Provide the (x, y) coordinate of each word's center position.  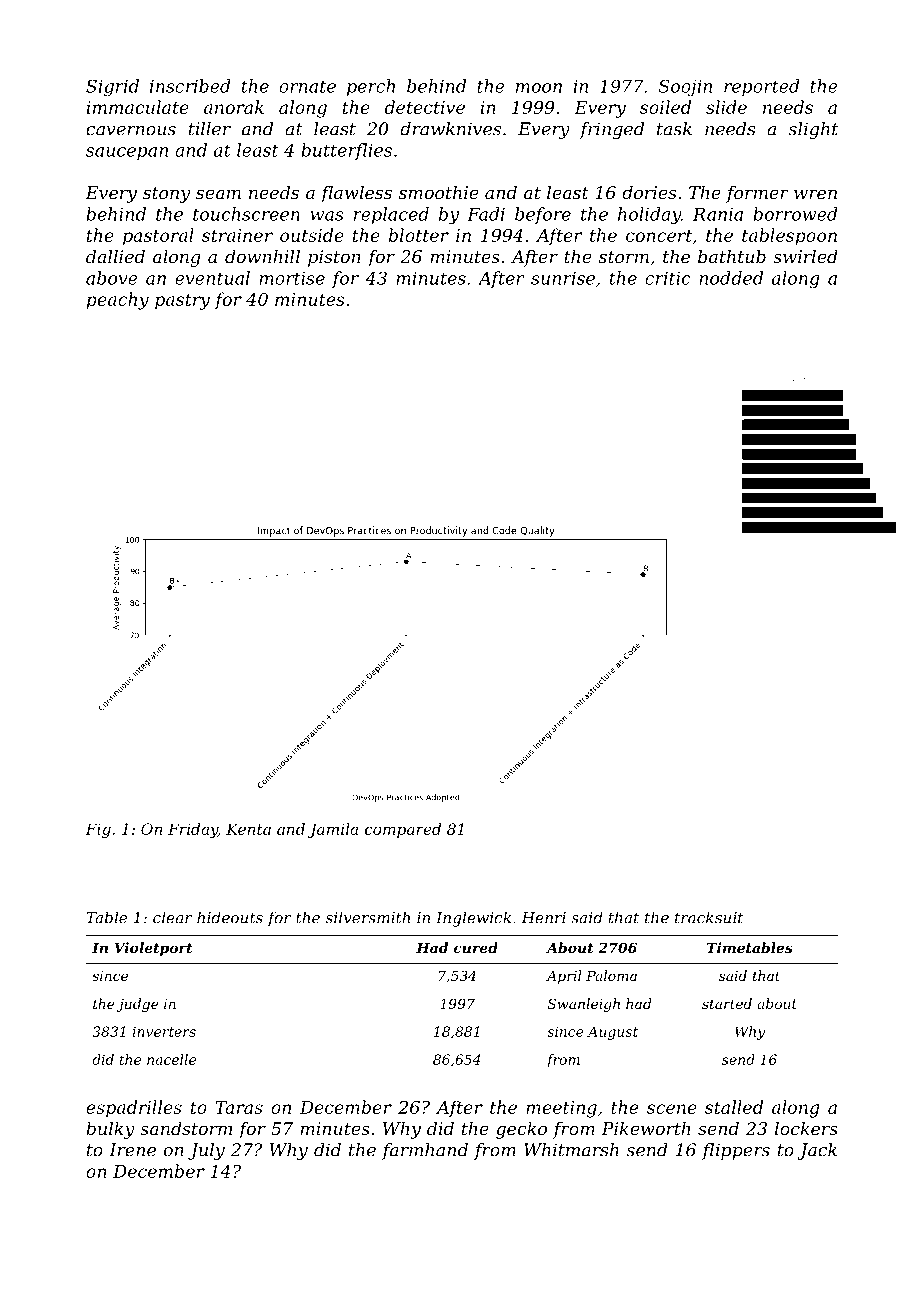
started (727, 1003)
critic (668, 278)
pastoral (158, 237)
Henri (544, 918)
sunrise (563, 278)
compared (403, 830)
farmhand (425, 1151)
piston (334, 258)
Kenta (248, 829)
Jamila (333, 830)
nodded (731, 278)
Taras (239, 1107)
